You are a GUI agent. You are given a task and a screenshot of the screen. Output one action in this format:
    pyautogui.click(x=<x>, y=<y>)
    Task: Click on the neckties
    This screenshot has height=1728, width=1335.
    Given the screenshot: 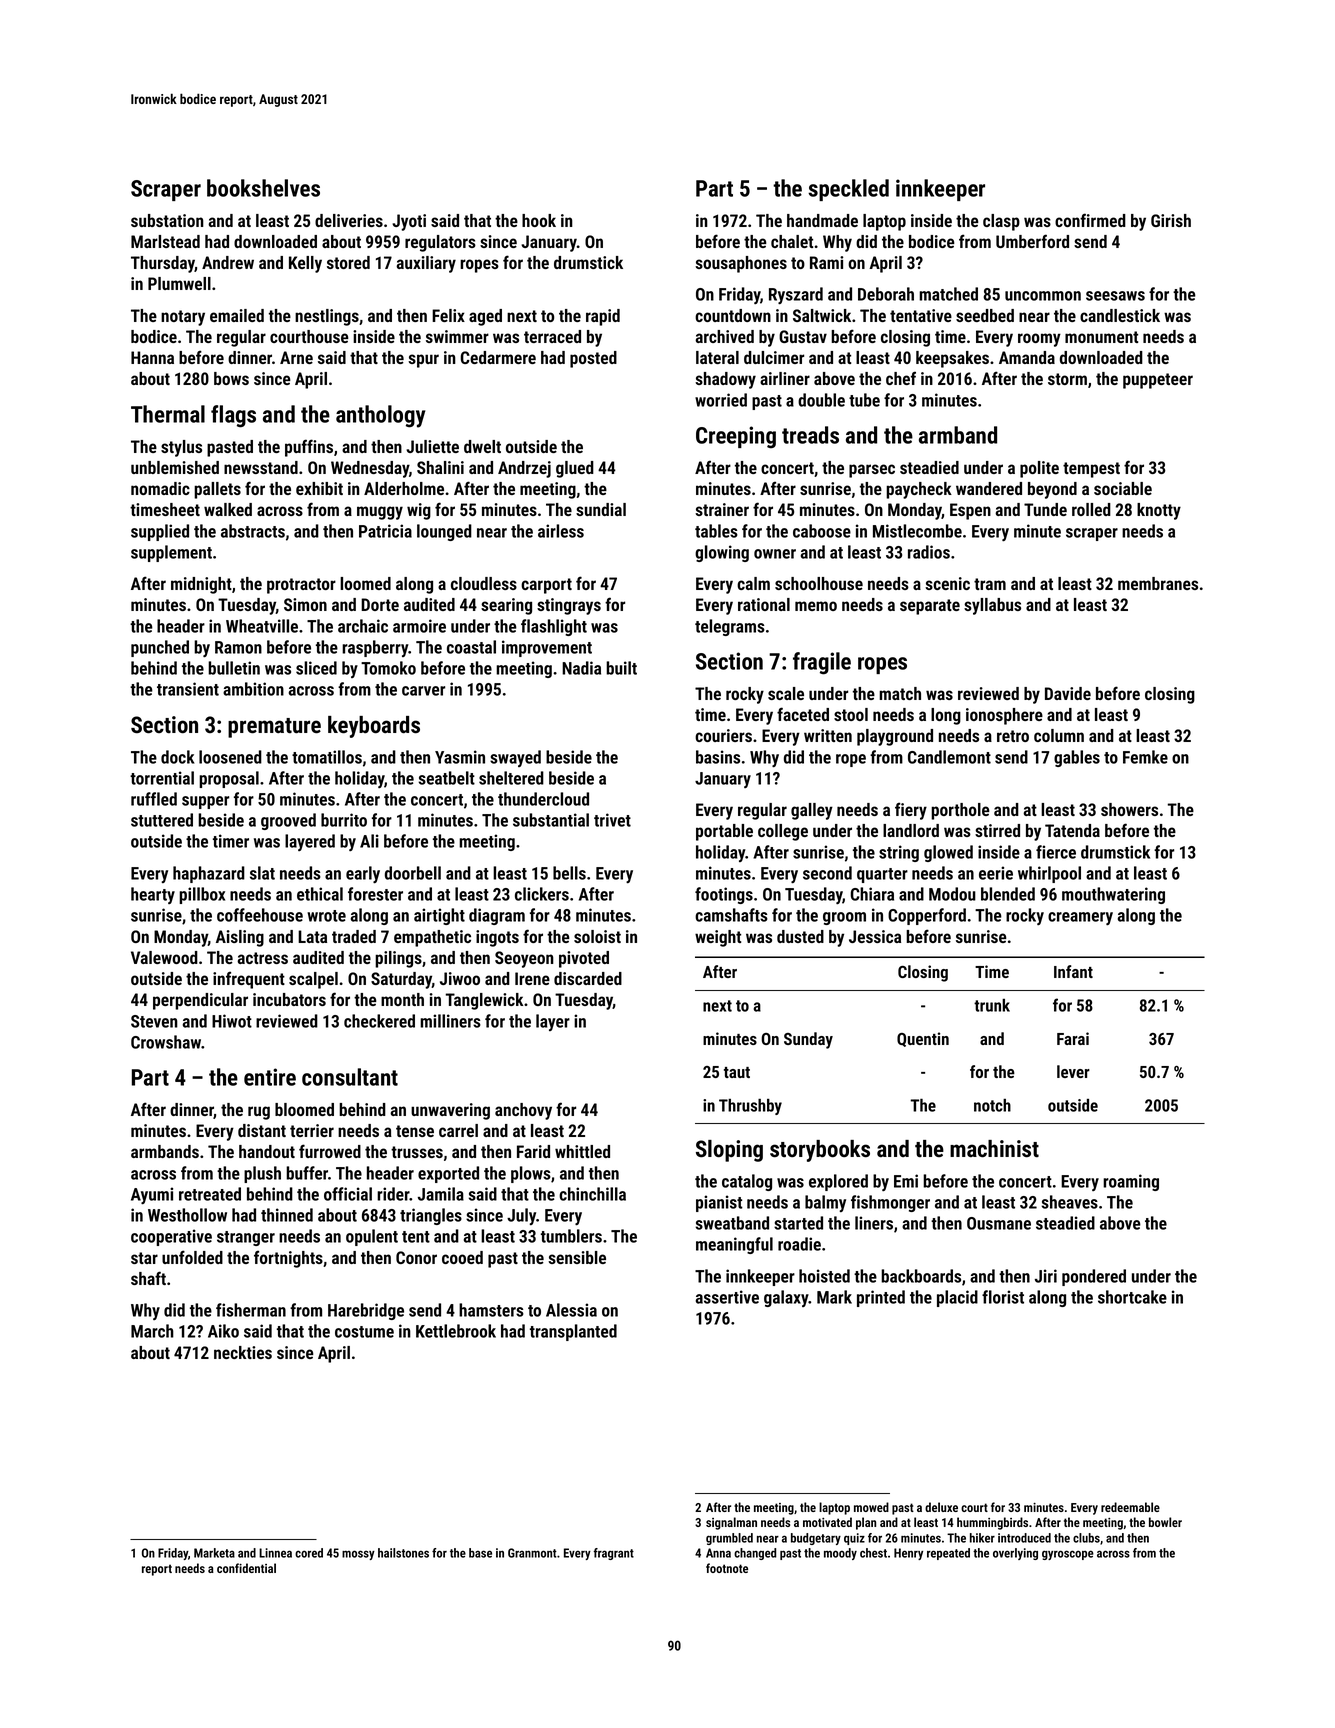 What is the action you would take?
    pyautogui.click(x=243, y=1352)
